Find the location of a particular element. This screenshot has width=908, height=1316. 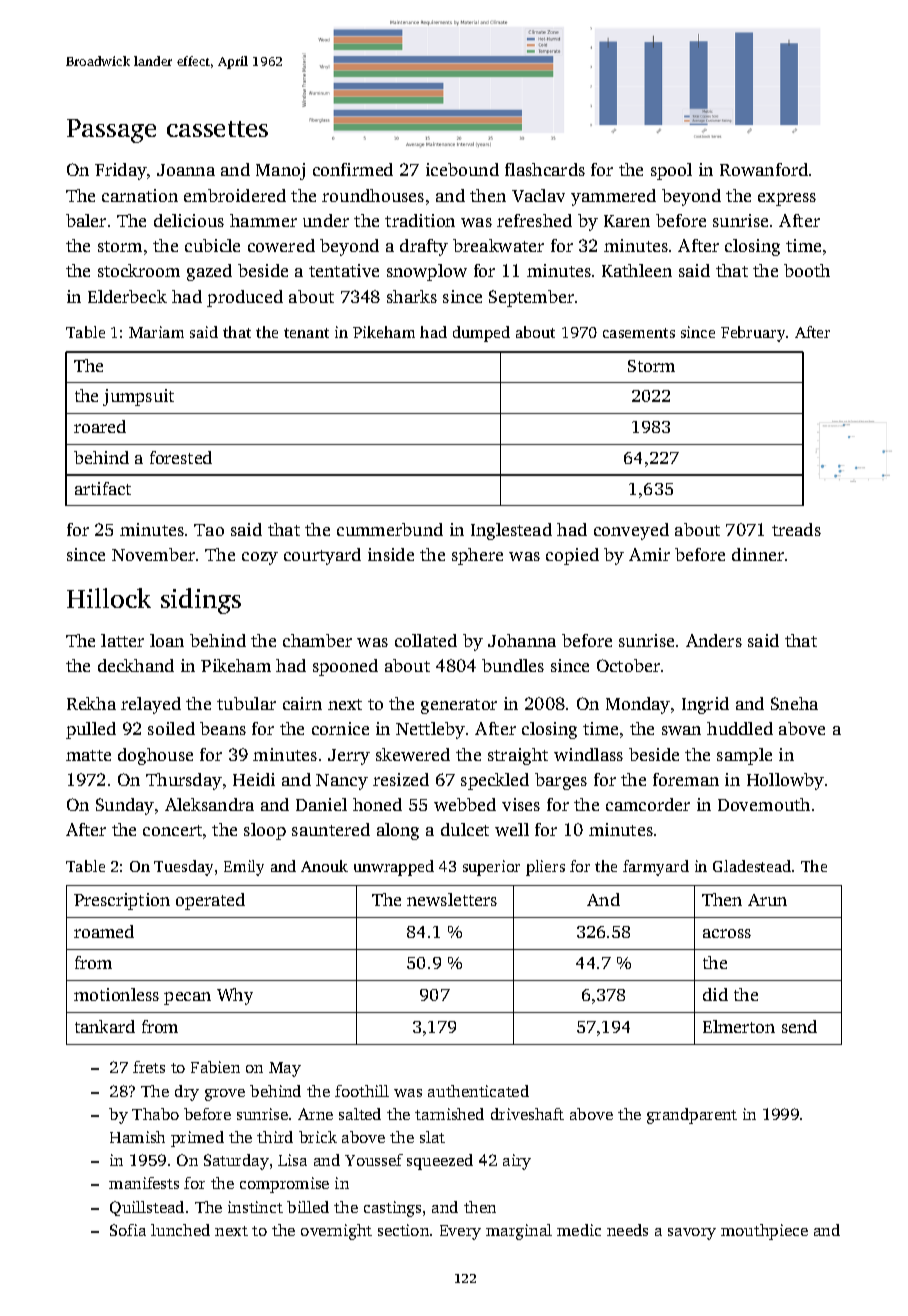

marginal is located at coordinates (519, 1232).
